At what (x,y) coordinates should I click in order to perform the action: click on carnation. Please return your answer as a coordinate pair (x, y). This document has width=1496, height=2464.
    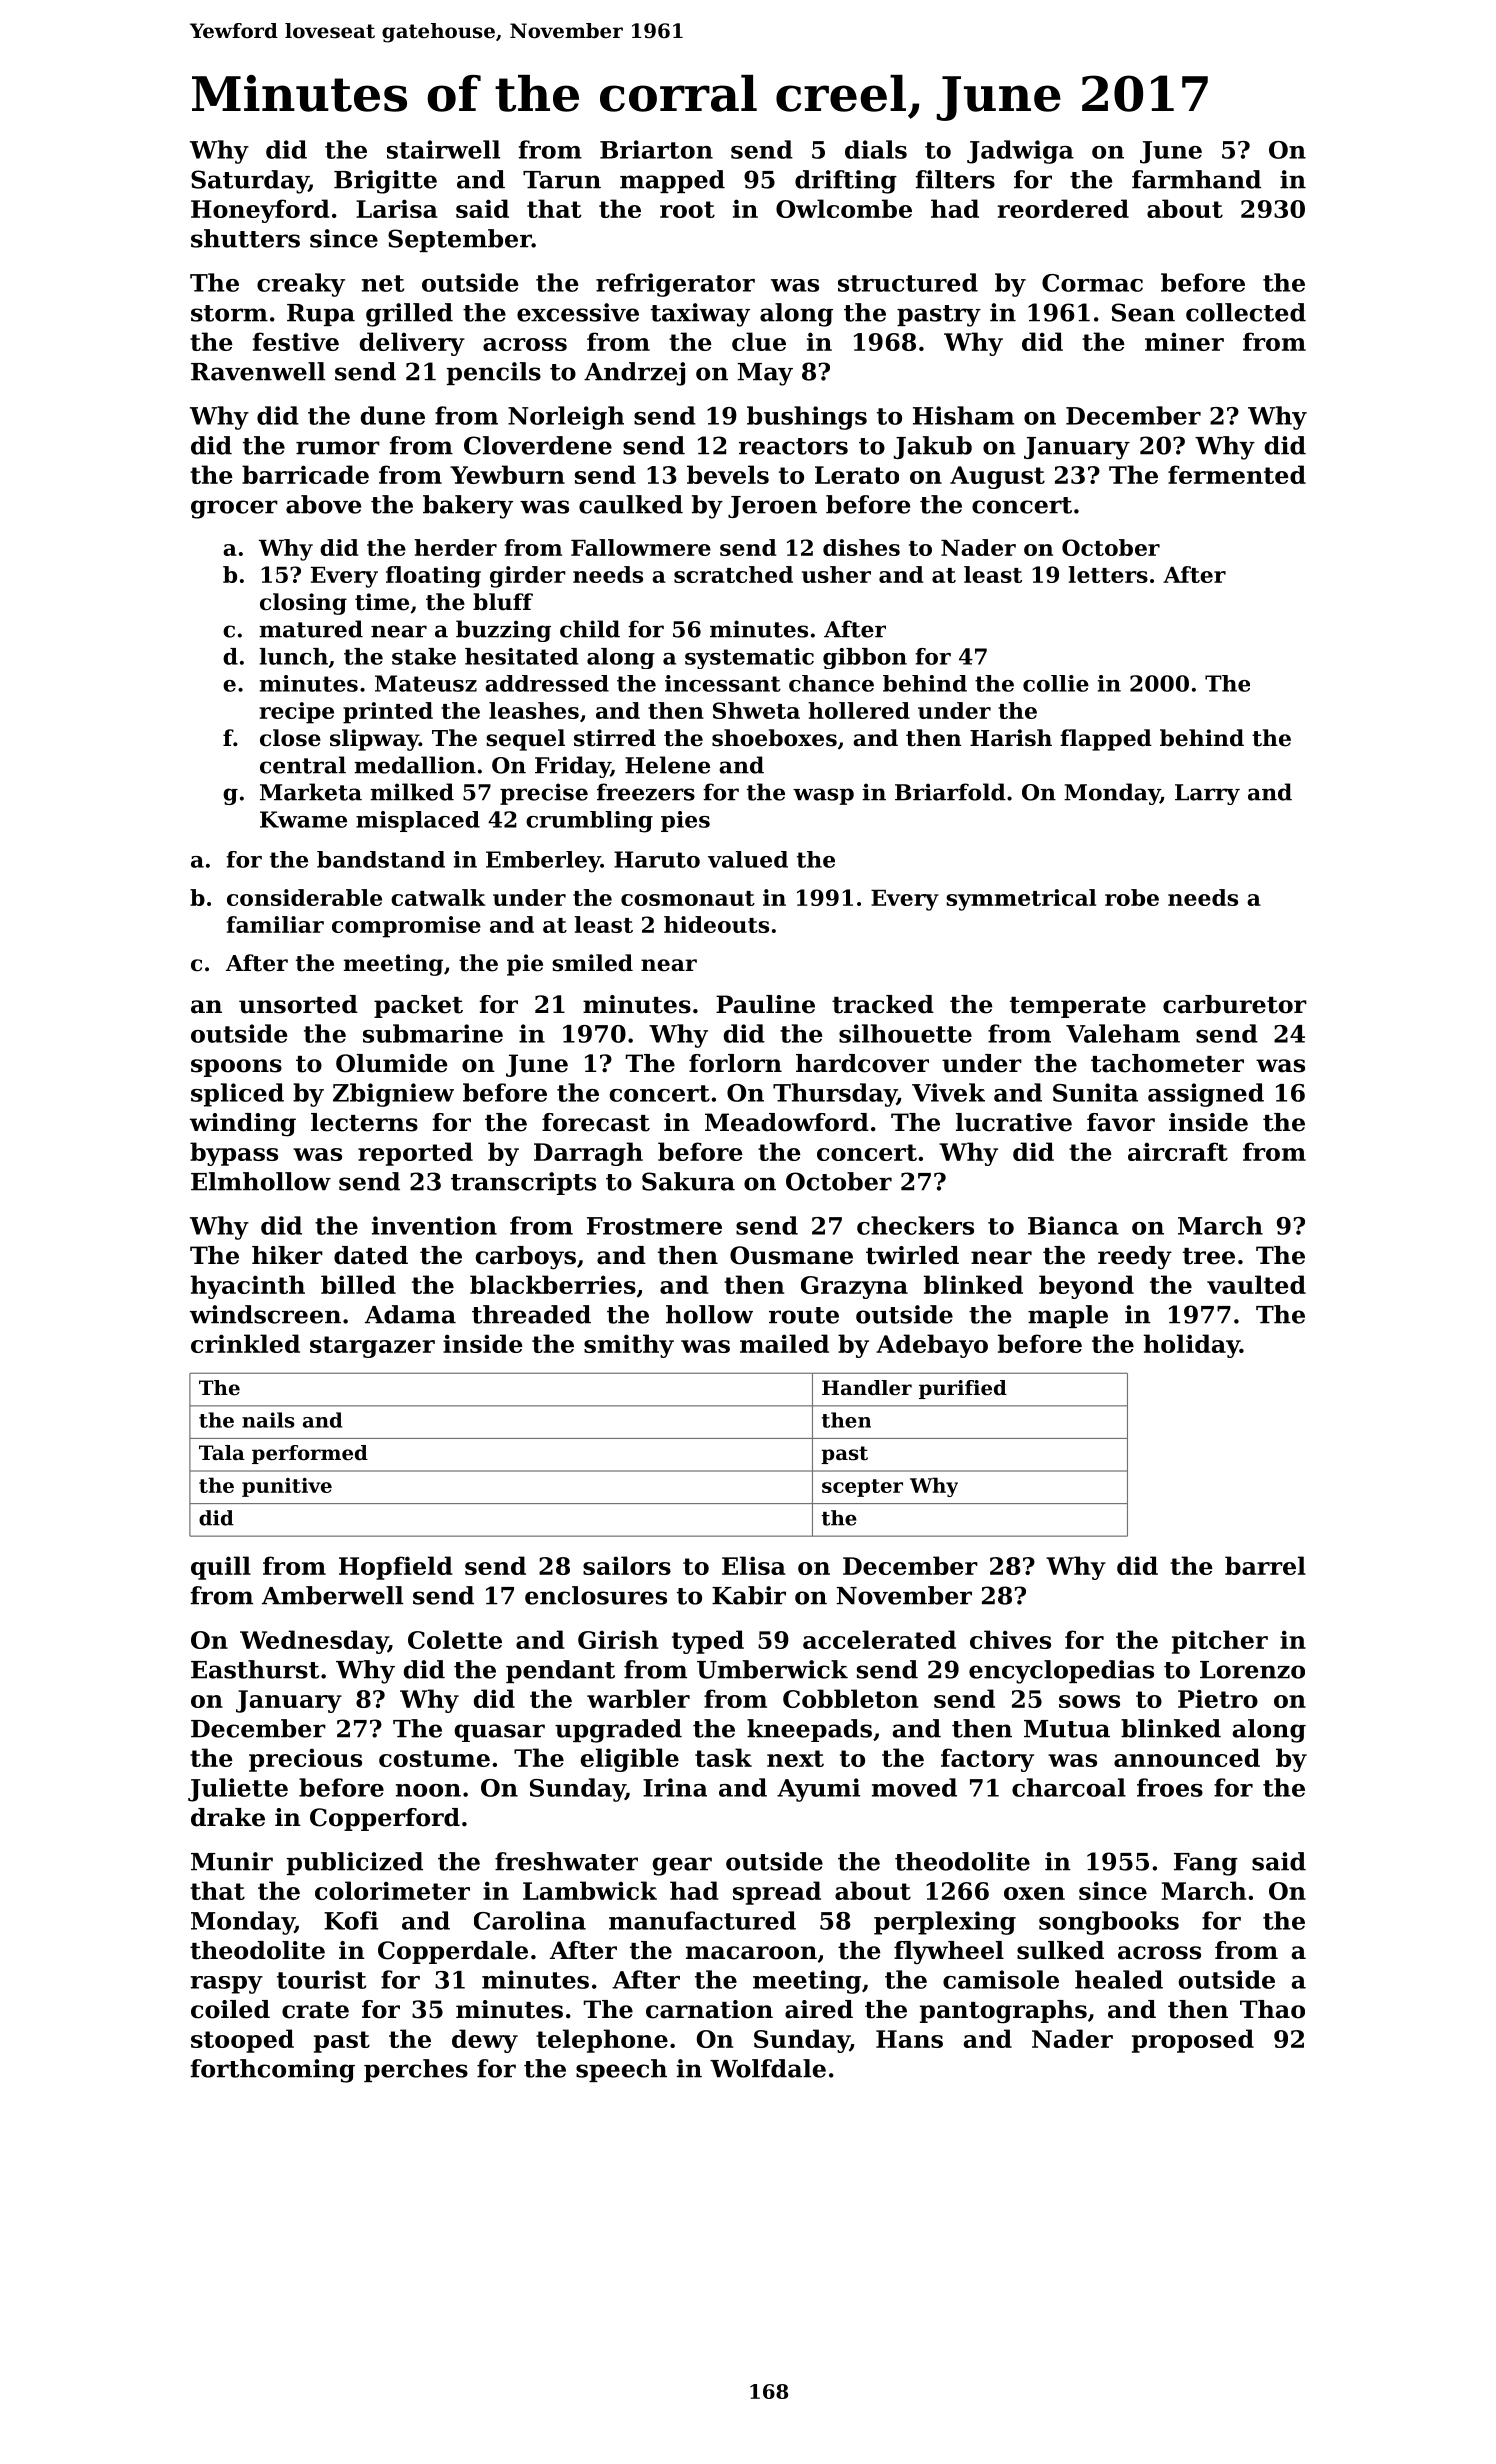
    Looking at the image, I should click on (709, 2009).
